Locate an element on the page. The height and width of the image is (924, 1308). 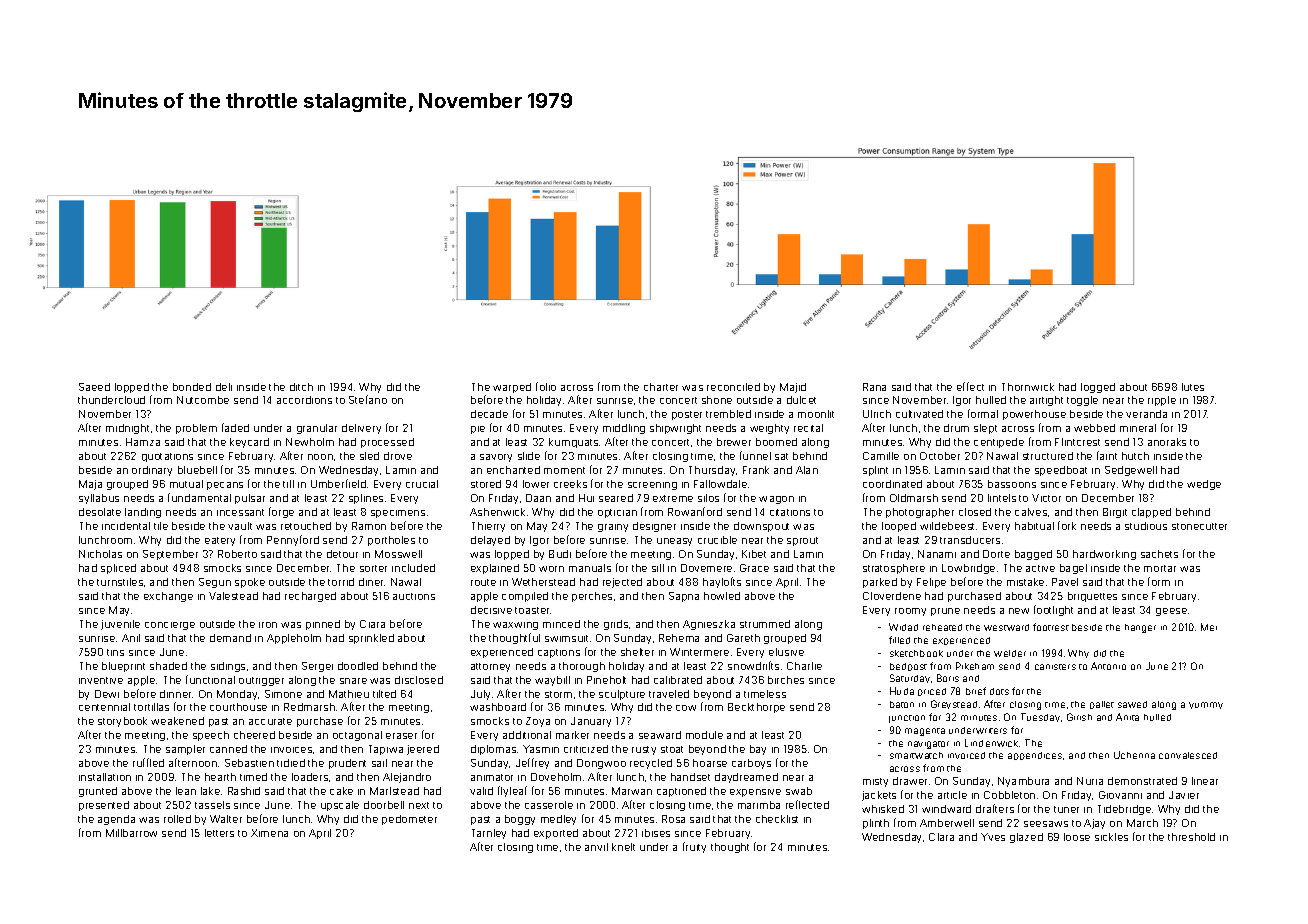
Thornwick is located at coordinates (1028, 387).
